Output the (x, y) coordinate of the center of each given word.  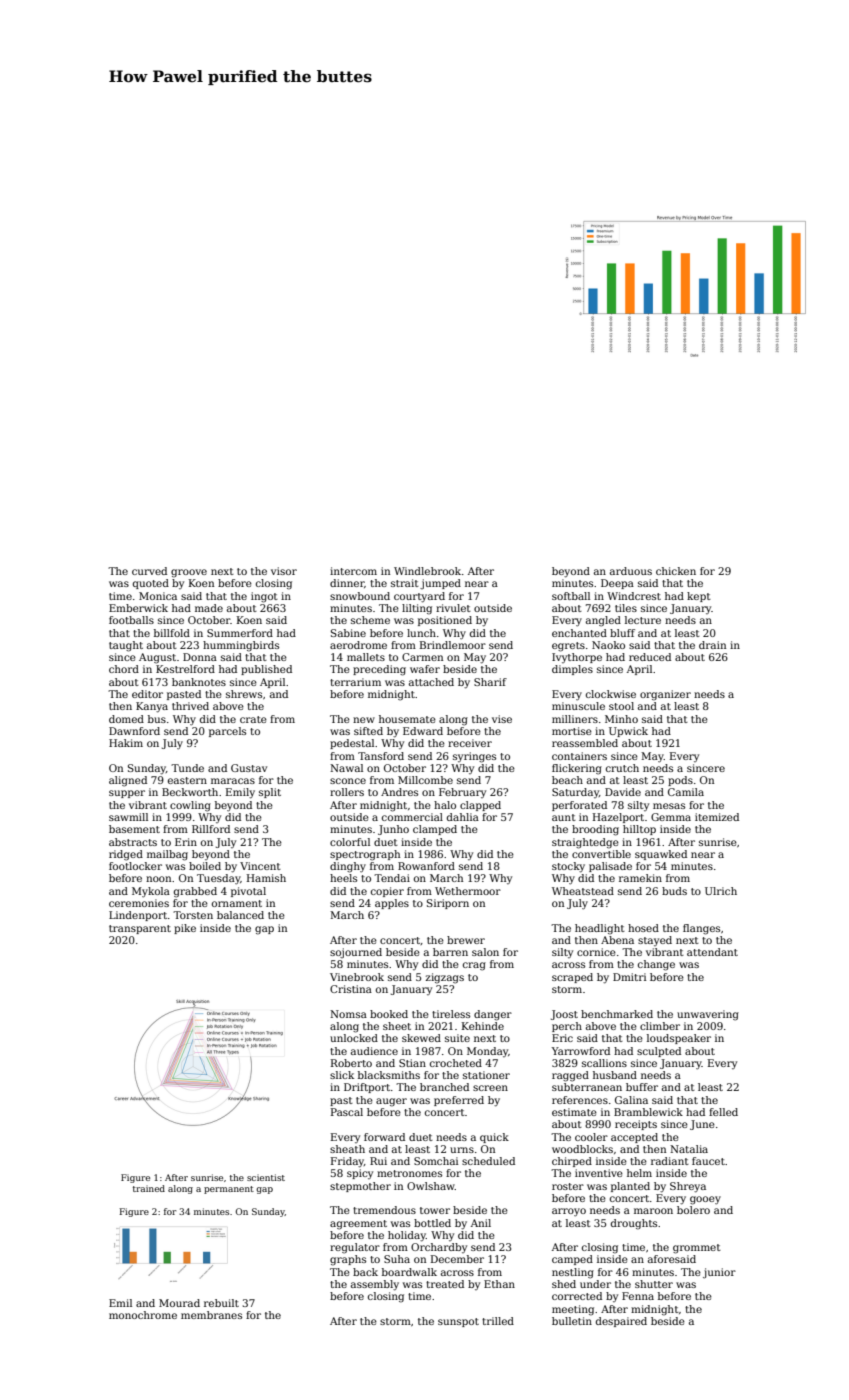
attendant (712, 952)
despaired (621, 1322)
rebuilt (221, 1303)
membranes (211, 1315)
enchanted (579, 633)
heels (343, 878)
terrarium (355, 682)
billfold (172, 633)
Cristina (351, 989)
